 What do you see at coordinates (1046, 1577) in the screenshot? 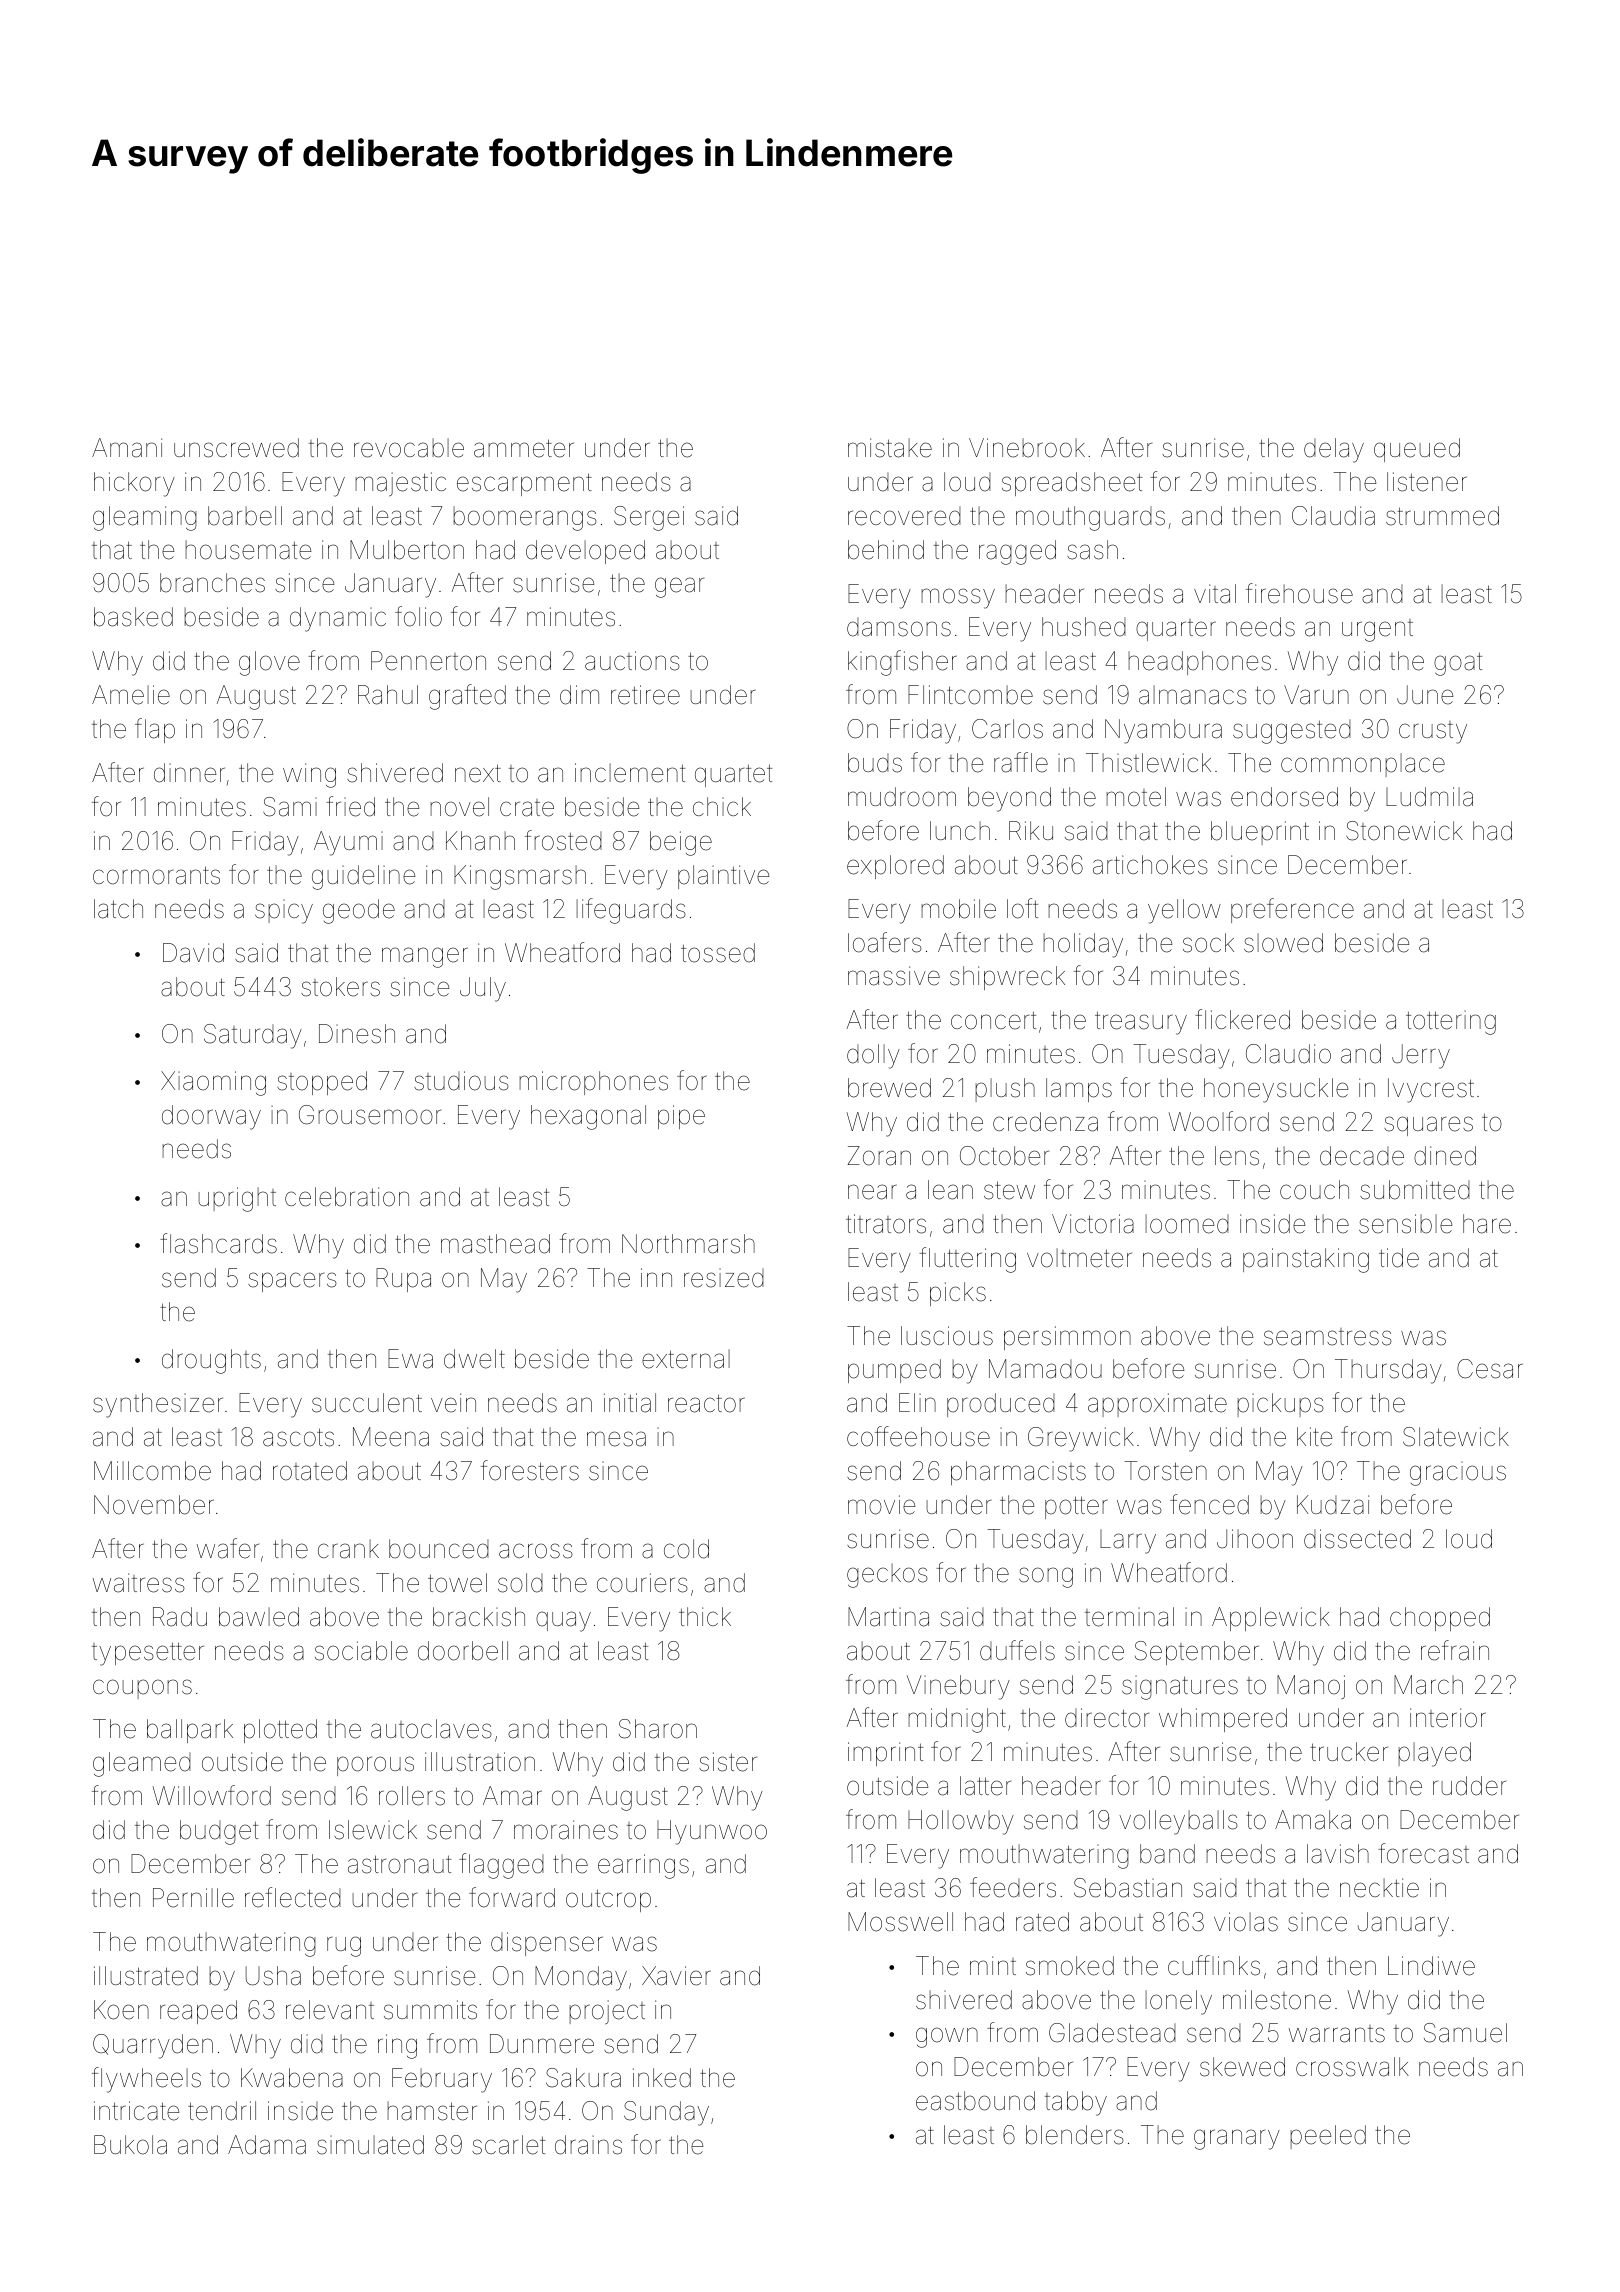
I see `song` at bounding box center [1046, 1577].
